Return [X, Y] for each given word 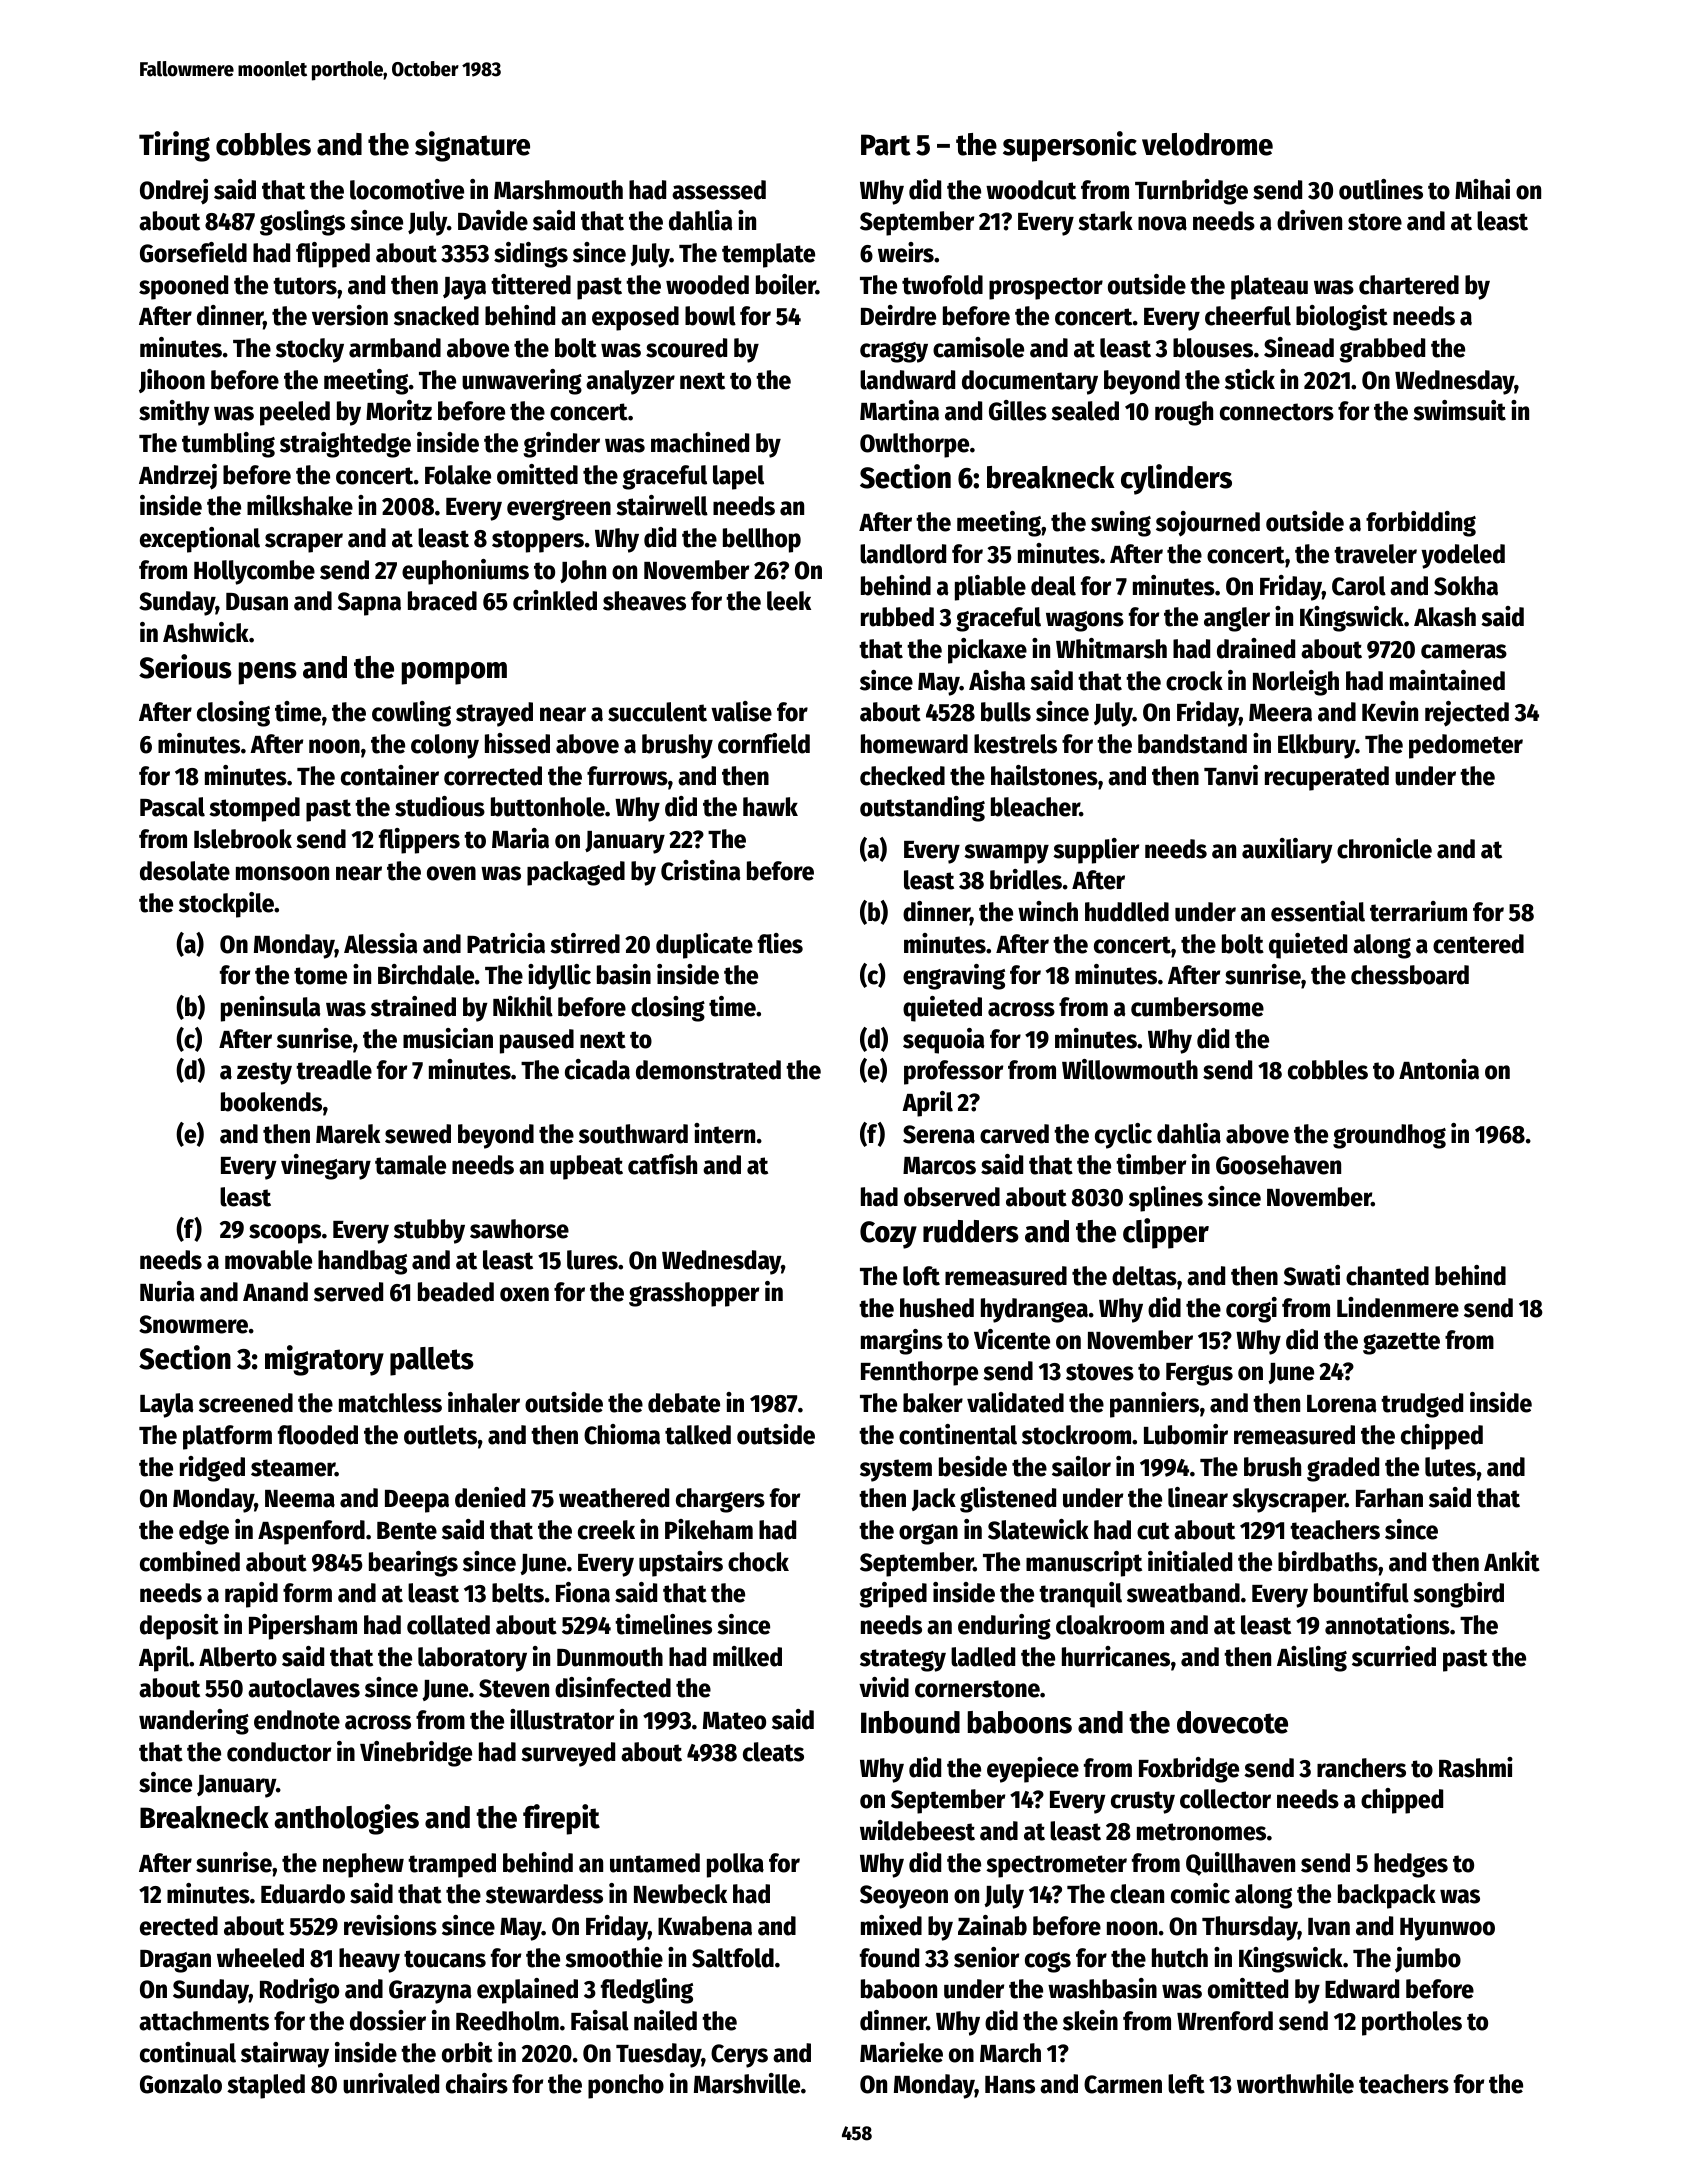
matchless [390, 1403]
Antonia [1439, 1069]
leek [789, 601]
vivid [884, 1687]
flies [780, 943]
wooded [707, 285]
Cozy [888, 1235]
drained [1256, 648]
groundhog [1389, 1136]
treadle [334, 1070]
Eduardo [303, 1894]
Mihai [1482, 189]
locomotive [407, 189]
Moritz [399, 410]
